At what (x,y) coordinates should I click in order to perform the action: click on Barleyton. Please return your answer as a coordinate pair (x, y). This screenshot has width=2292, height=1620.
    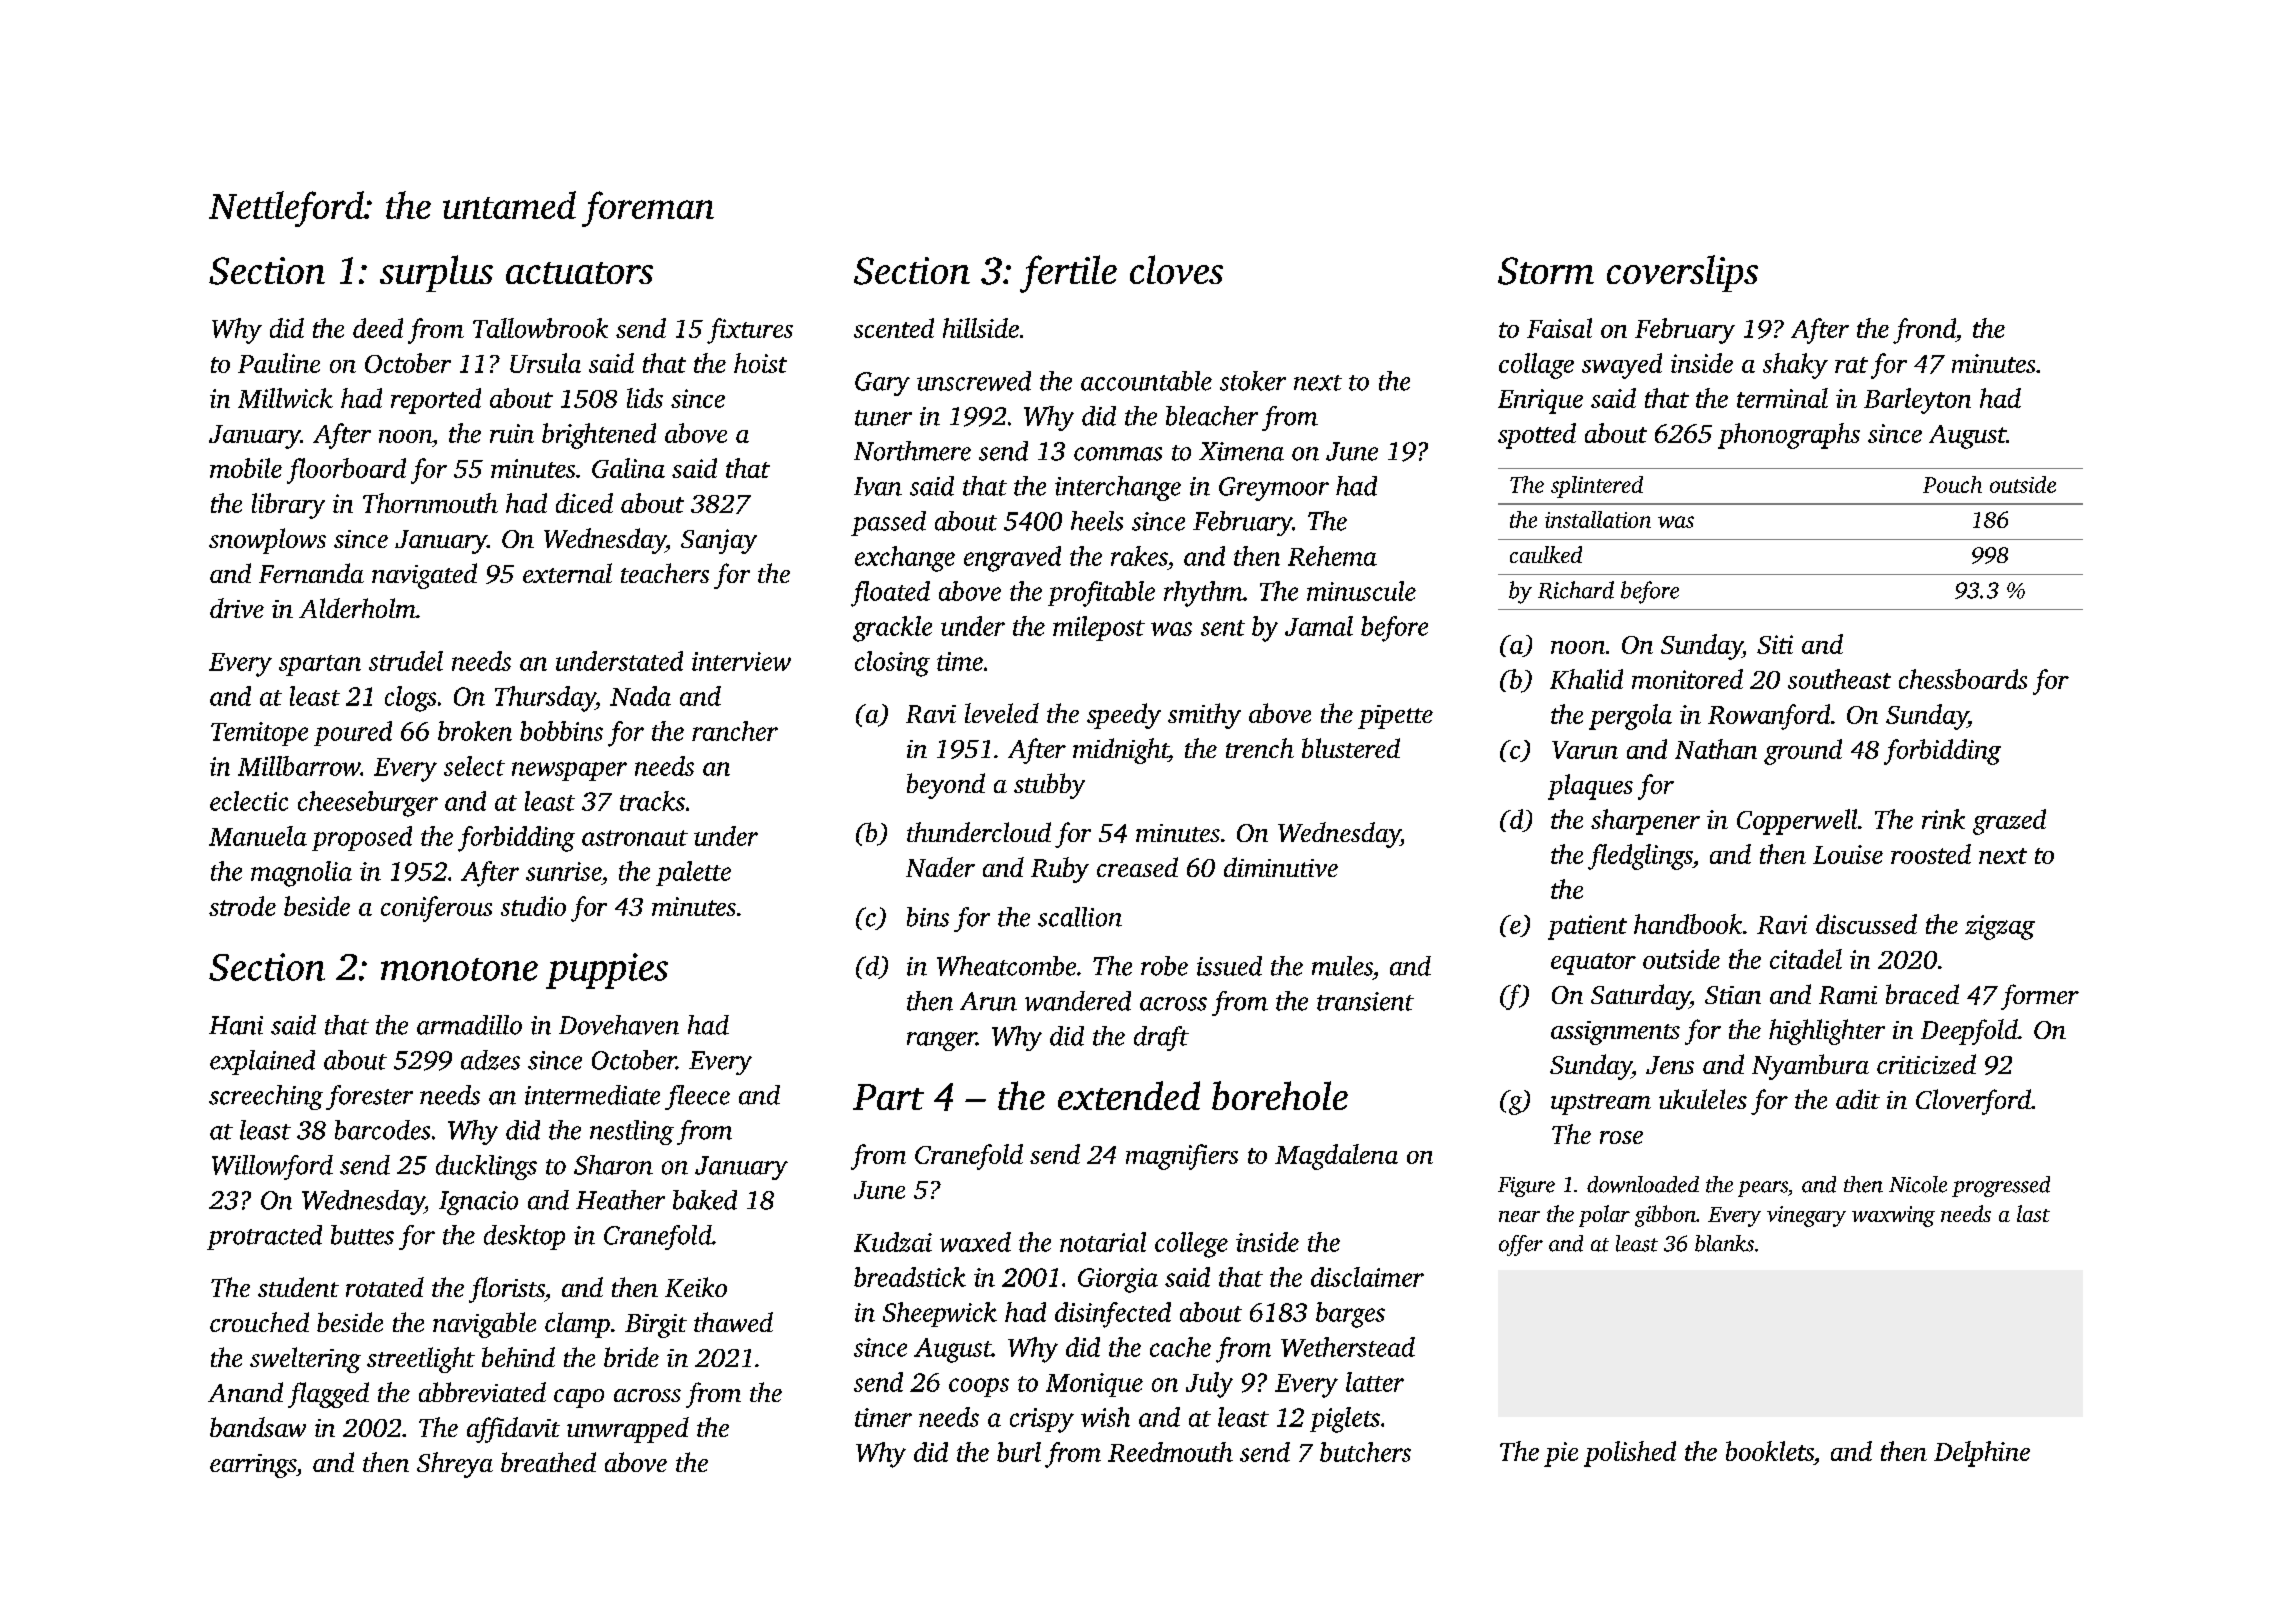
    Looking at the image, I should click on (1917, 401).
